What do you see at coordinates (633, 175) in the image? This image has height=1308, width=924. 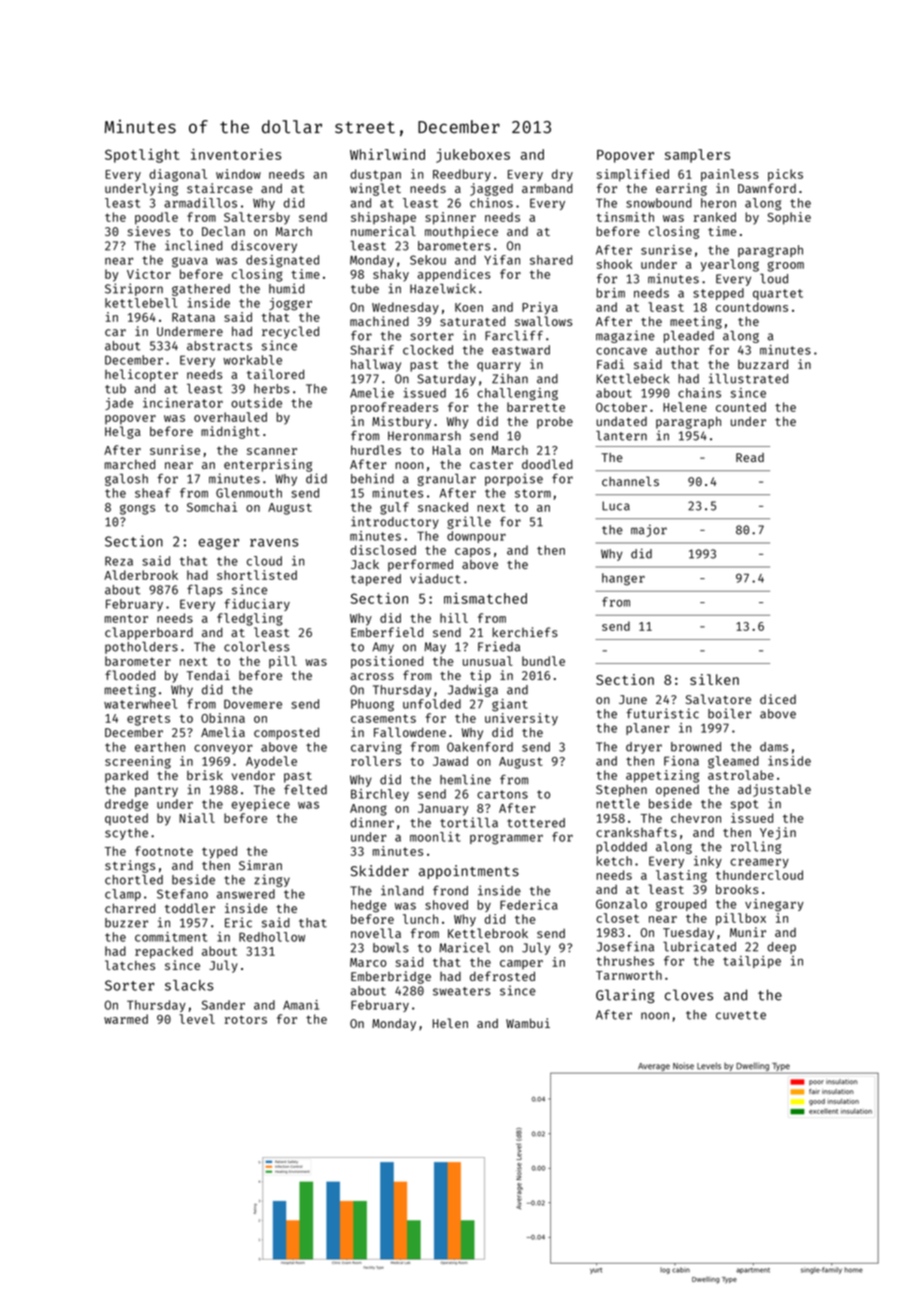 I see `simplified` at bounding box center [633, 175].
